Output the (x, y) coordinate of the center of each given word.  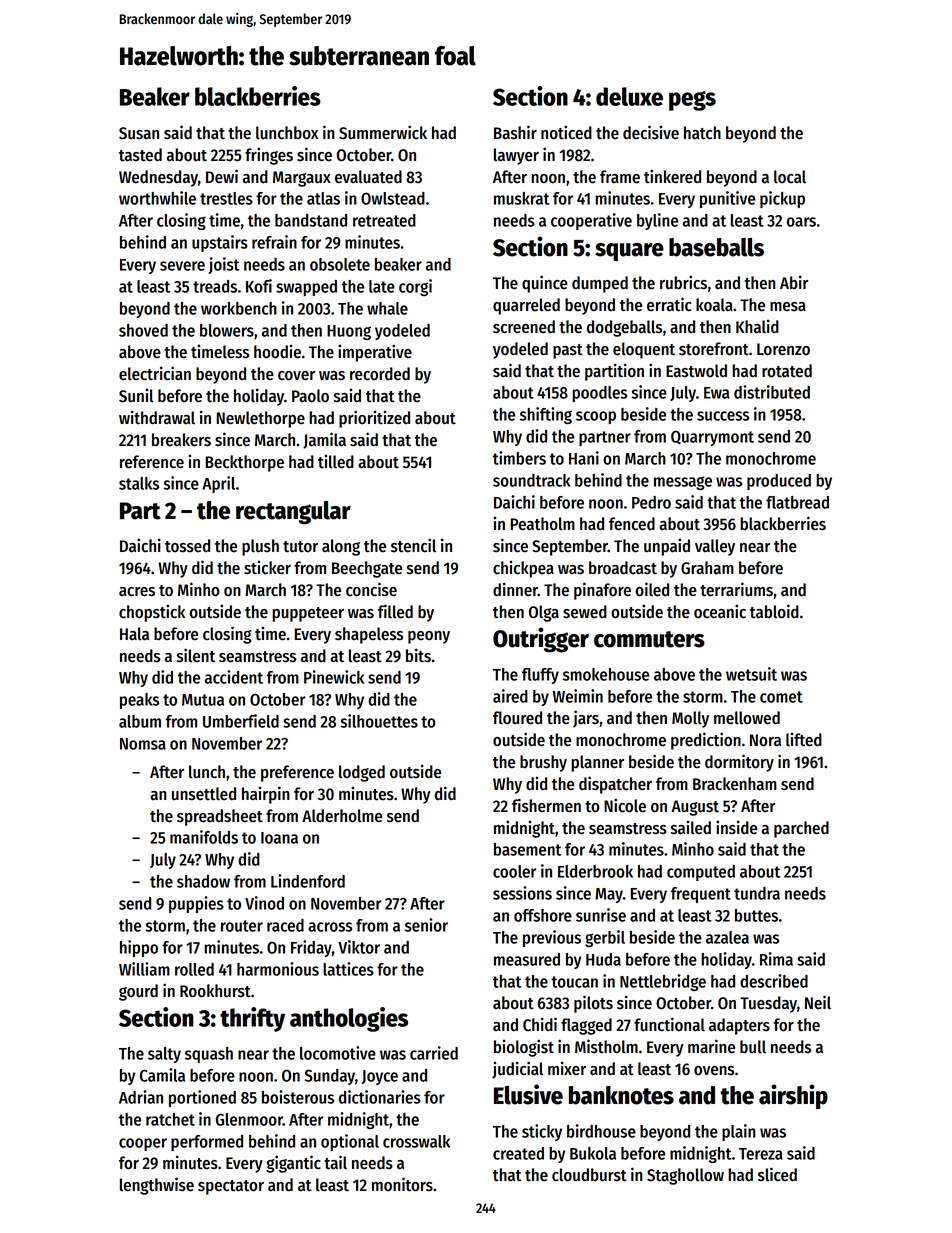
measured (527, 959)
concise (371, 589)
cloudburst (589, 1175)
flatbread (797, 502)
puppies (196, 904)
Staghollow (685, 1176)
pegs (692, 101)
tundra (757, 893)
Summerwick (383, 132)
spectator (231, 1187)
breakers (181, 440)
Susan (139, 133)
